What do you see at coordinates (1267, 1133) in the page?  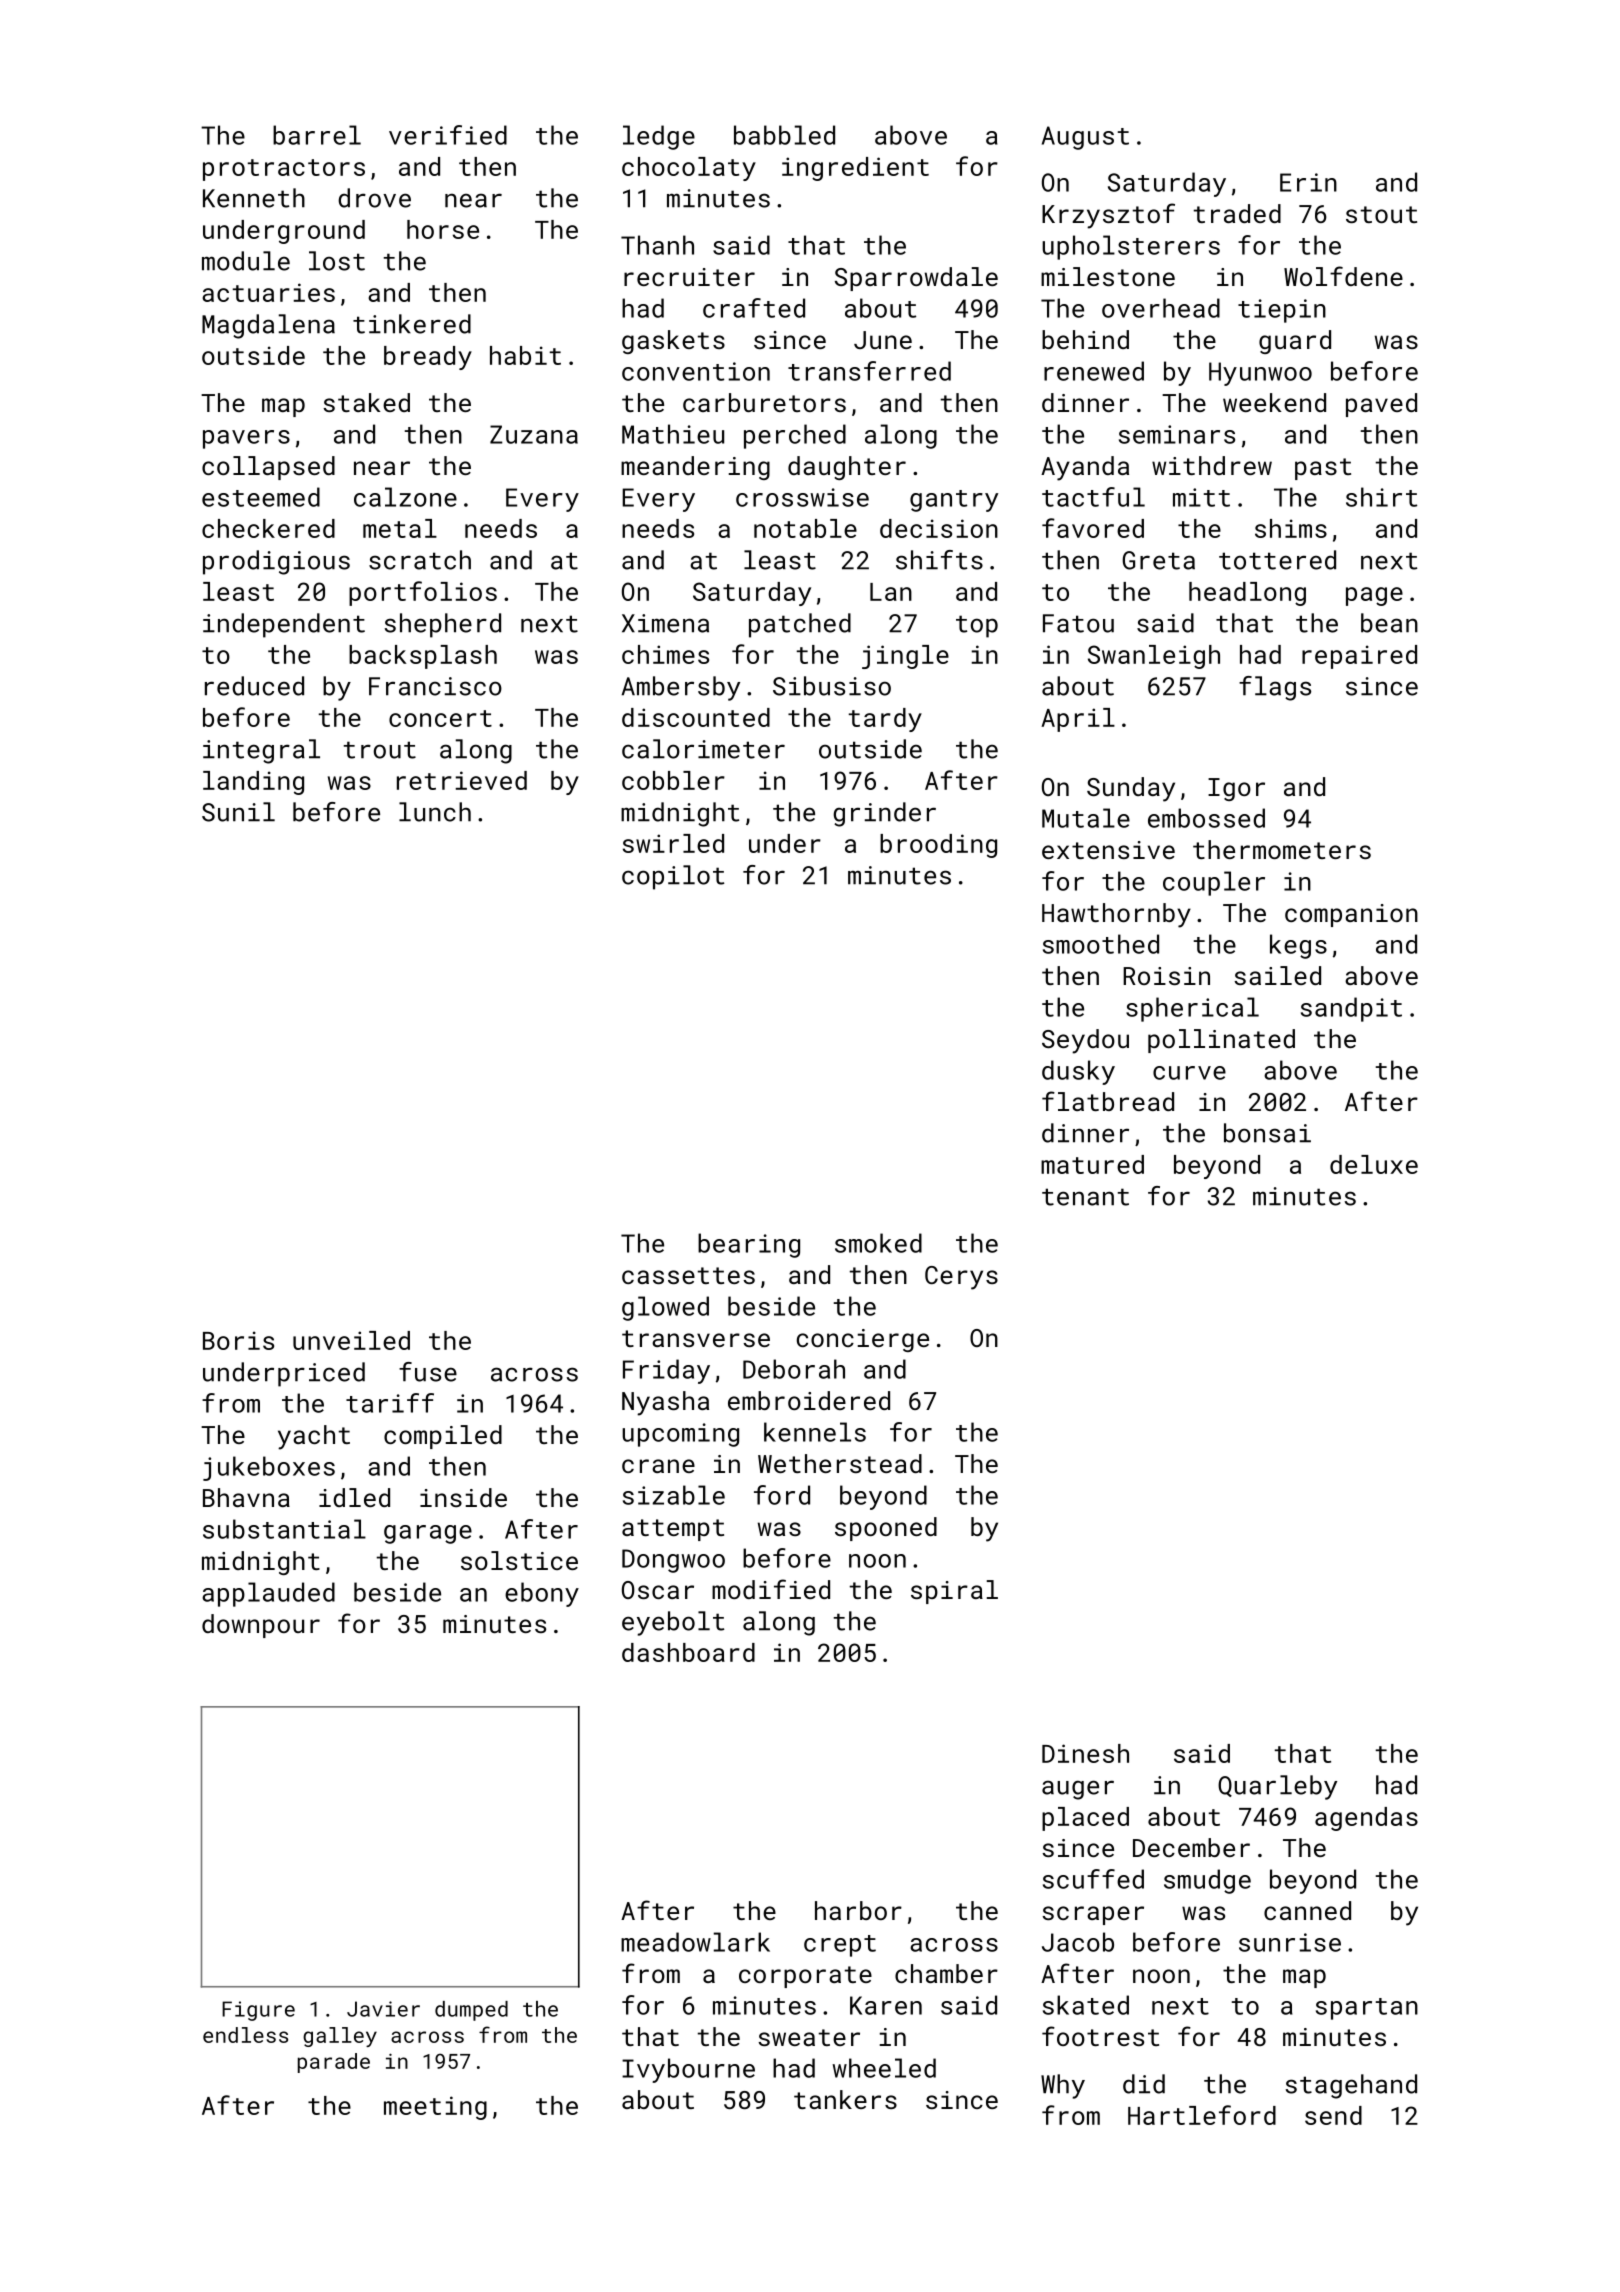 I see `bonsai` at bounding box center [1267, 1133].
